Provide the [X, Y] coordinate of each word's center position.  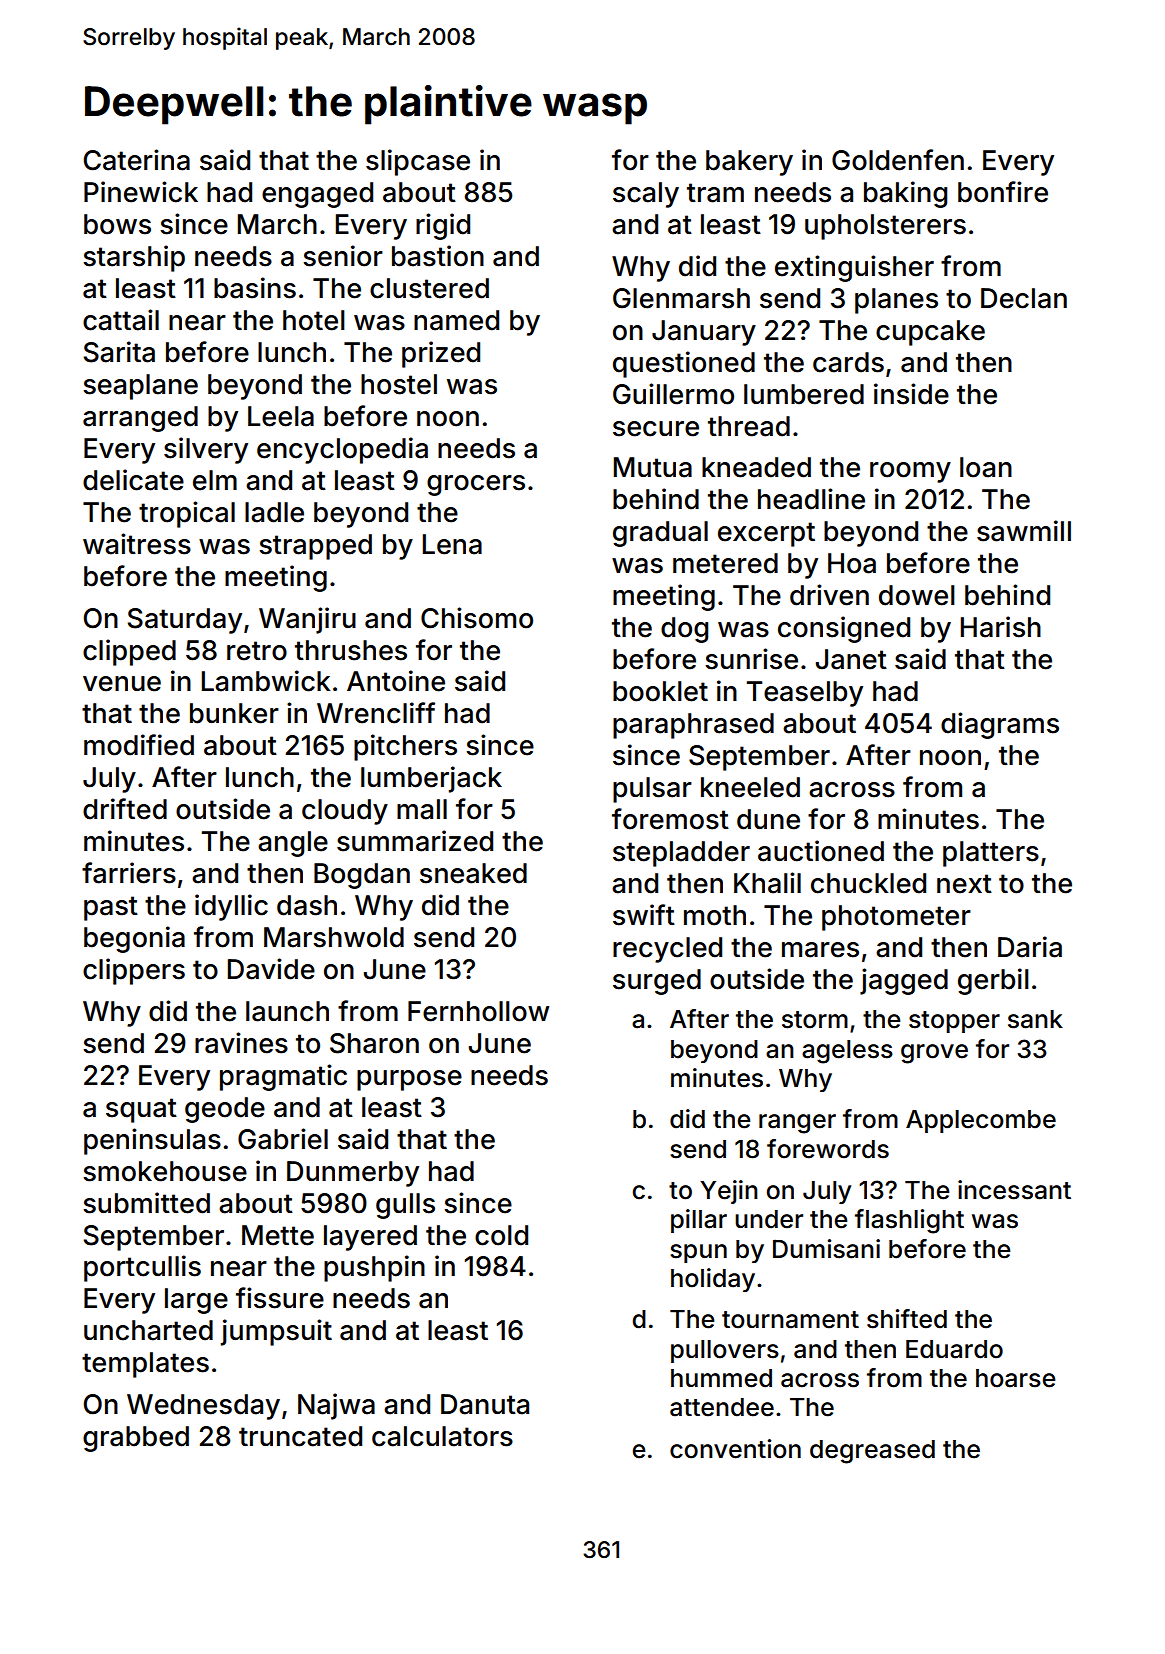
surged [657, 982]
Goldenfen [898, 160]
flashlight [909, 1221]
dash [307, 905]
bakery [749, 163]
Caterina [137, 160]
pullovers [725, 1351]
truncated [300, 1436]
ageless [847, 1052]
